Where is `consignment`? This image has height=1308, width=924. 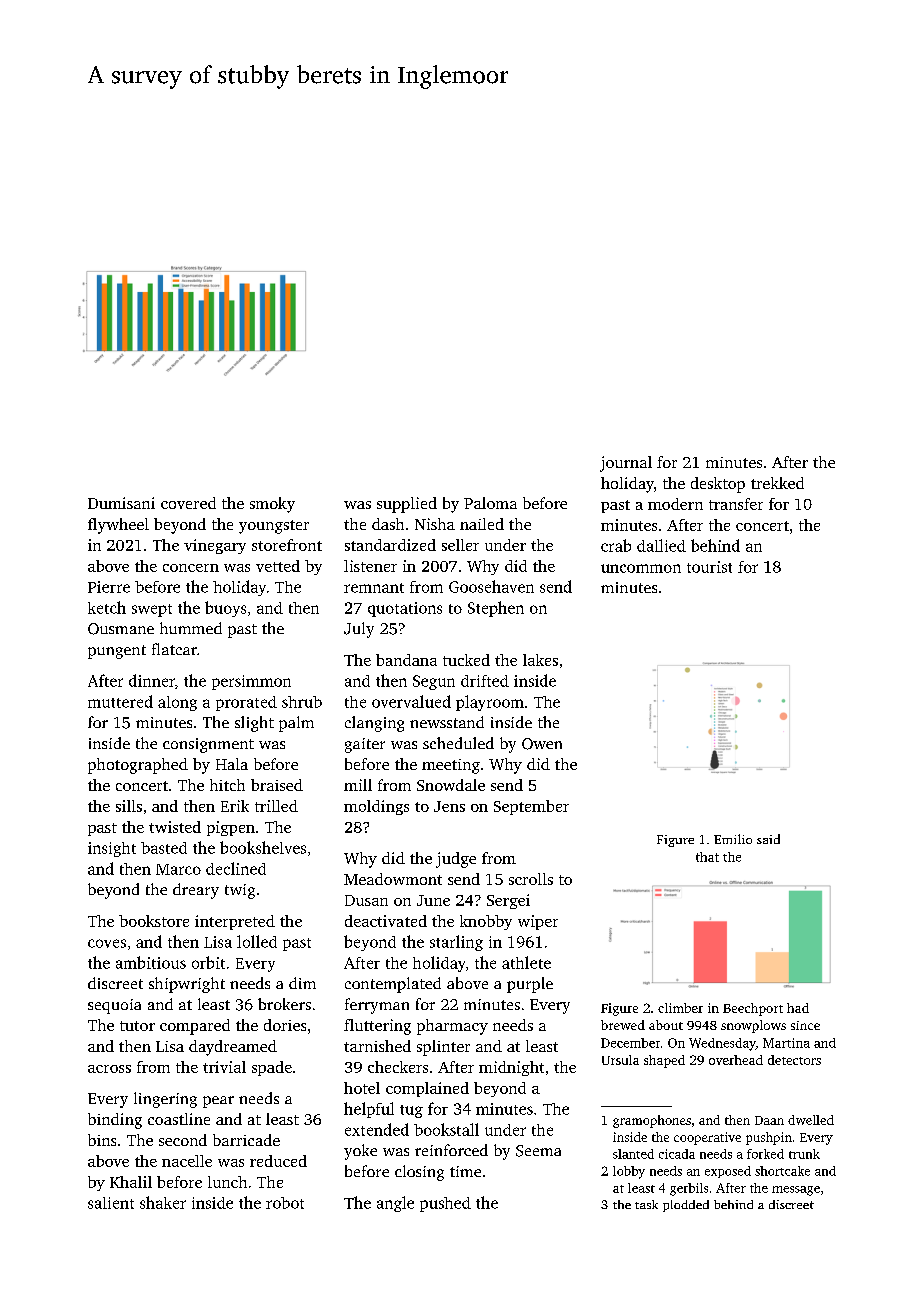 consignment is located at coordinates (208, 745).
